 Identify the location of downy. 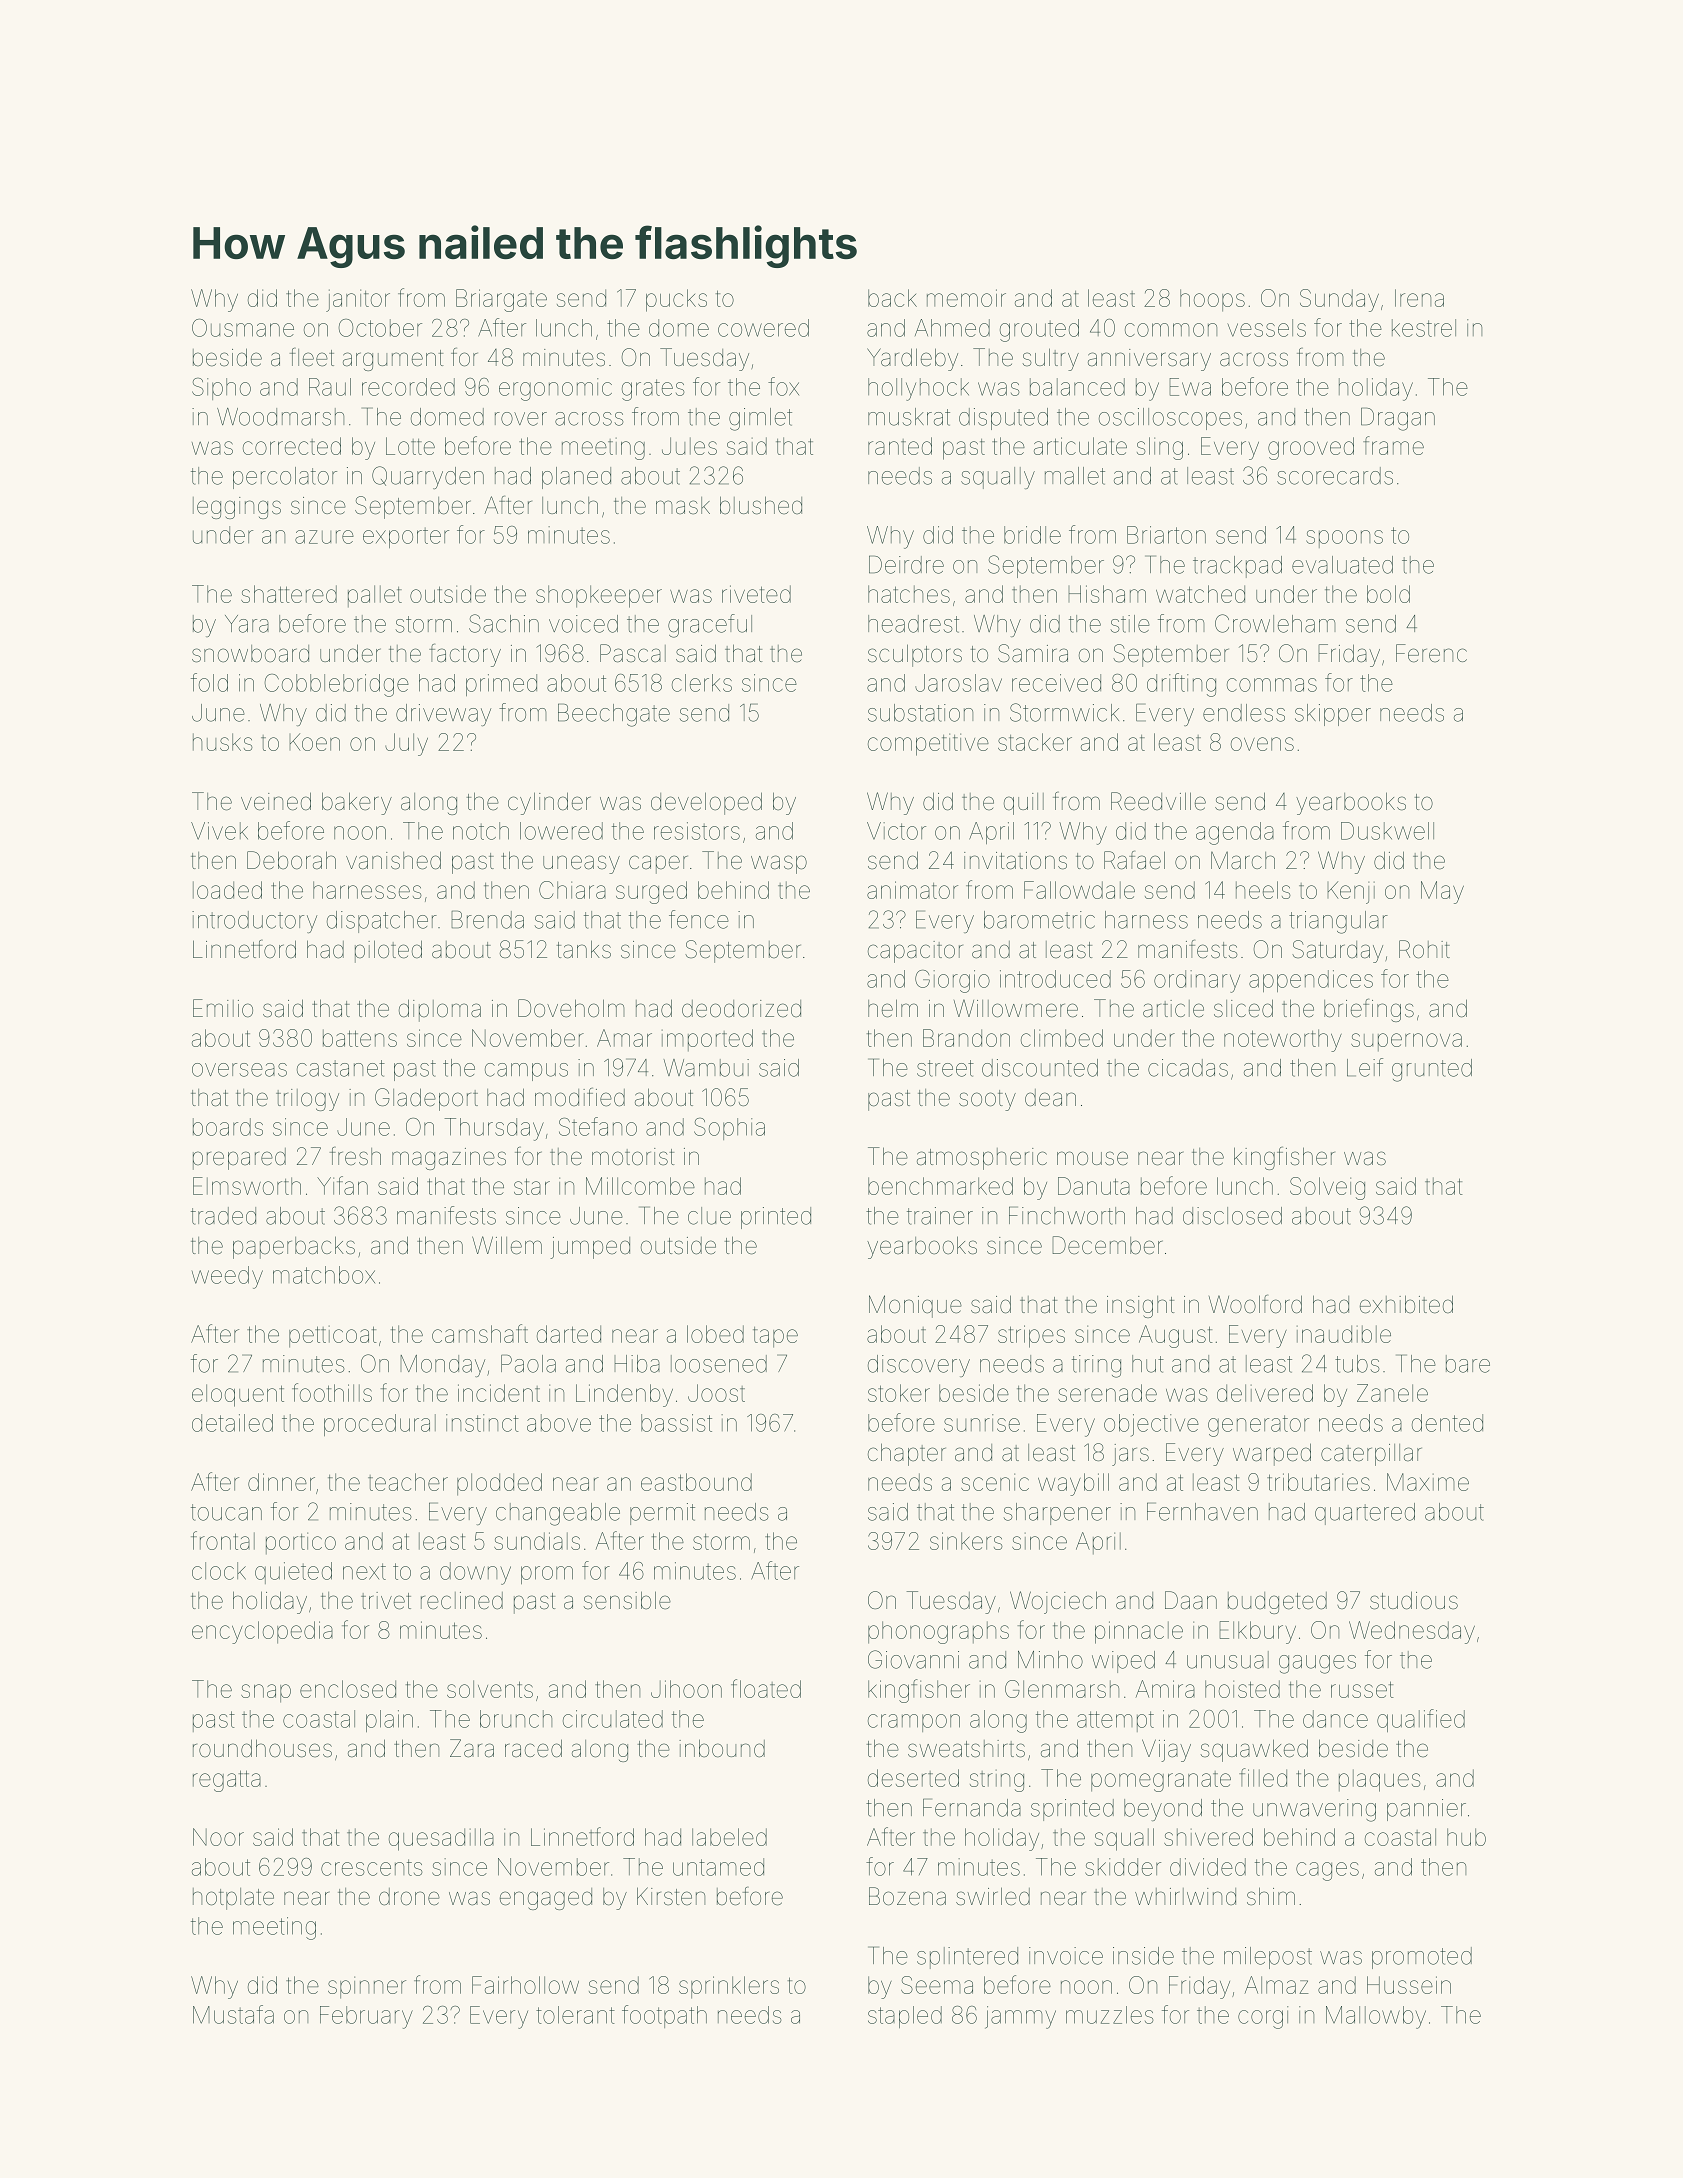
(475, 1573).
